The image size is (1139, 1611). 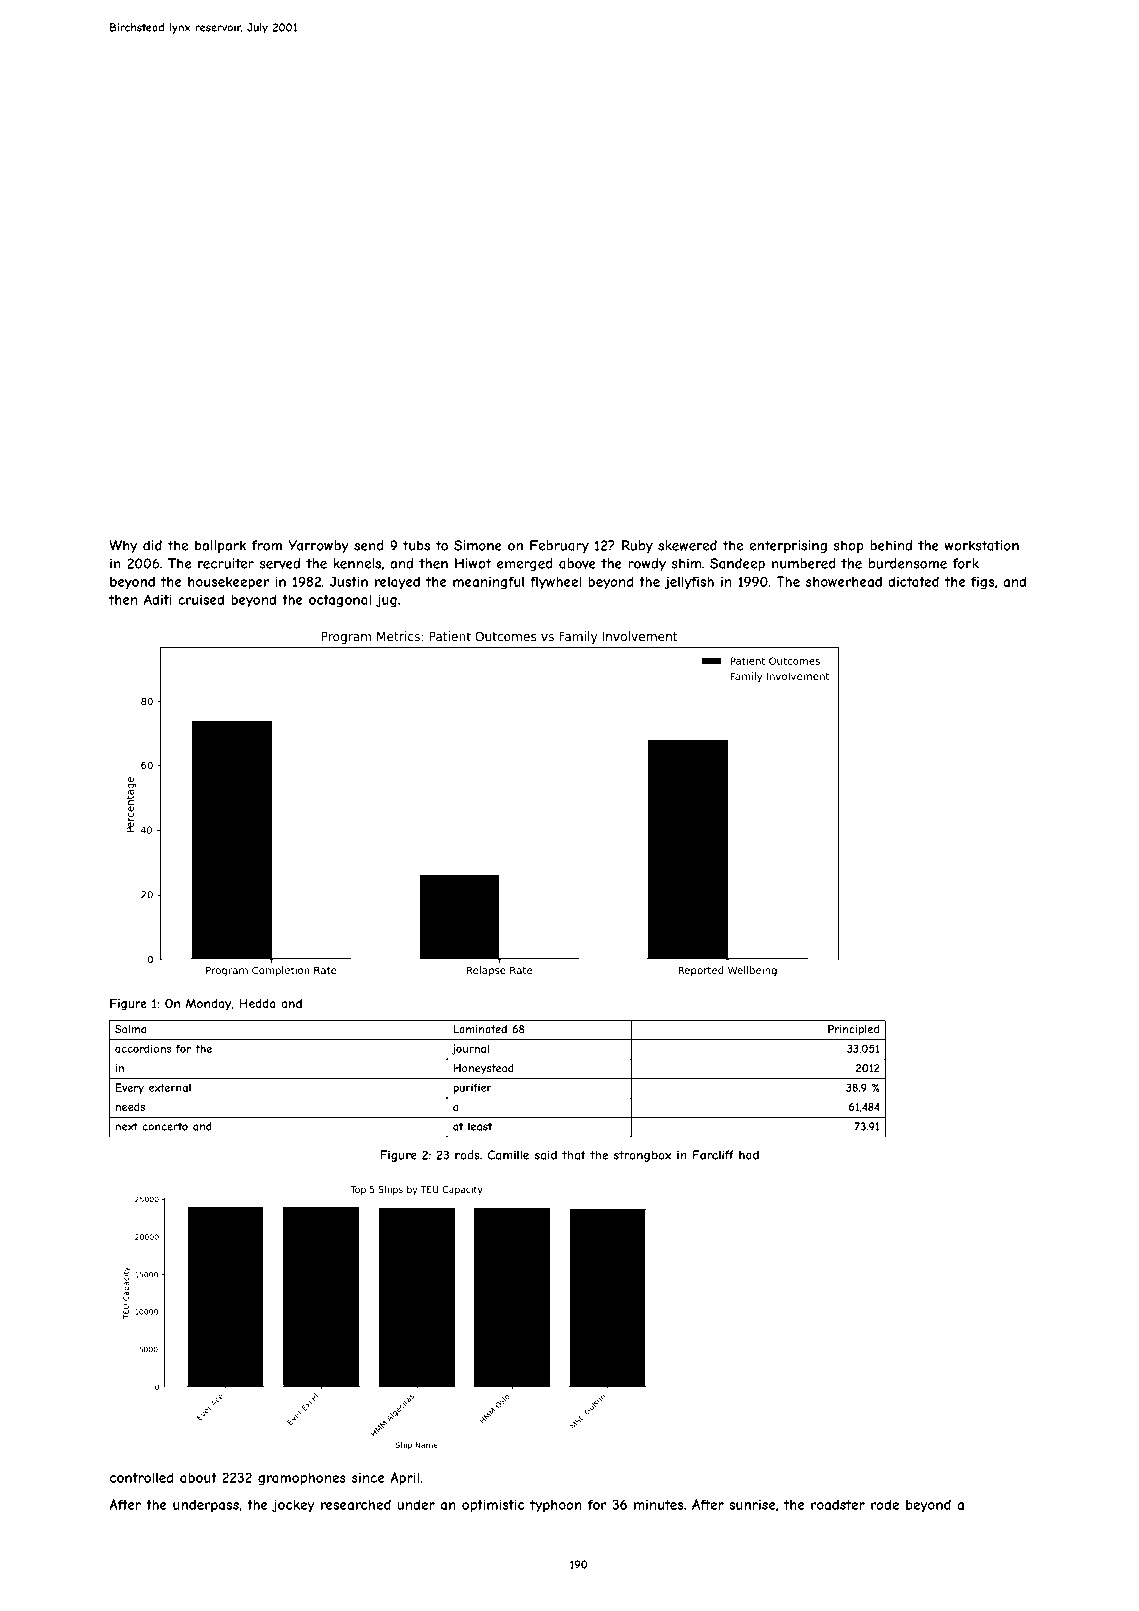 What do you see at coordinates (158, 599) in the document?
I see `Aditi` at bounding box center [158, 599].
